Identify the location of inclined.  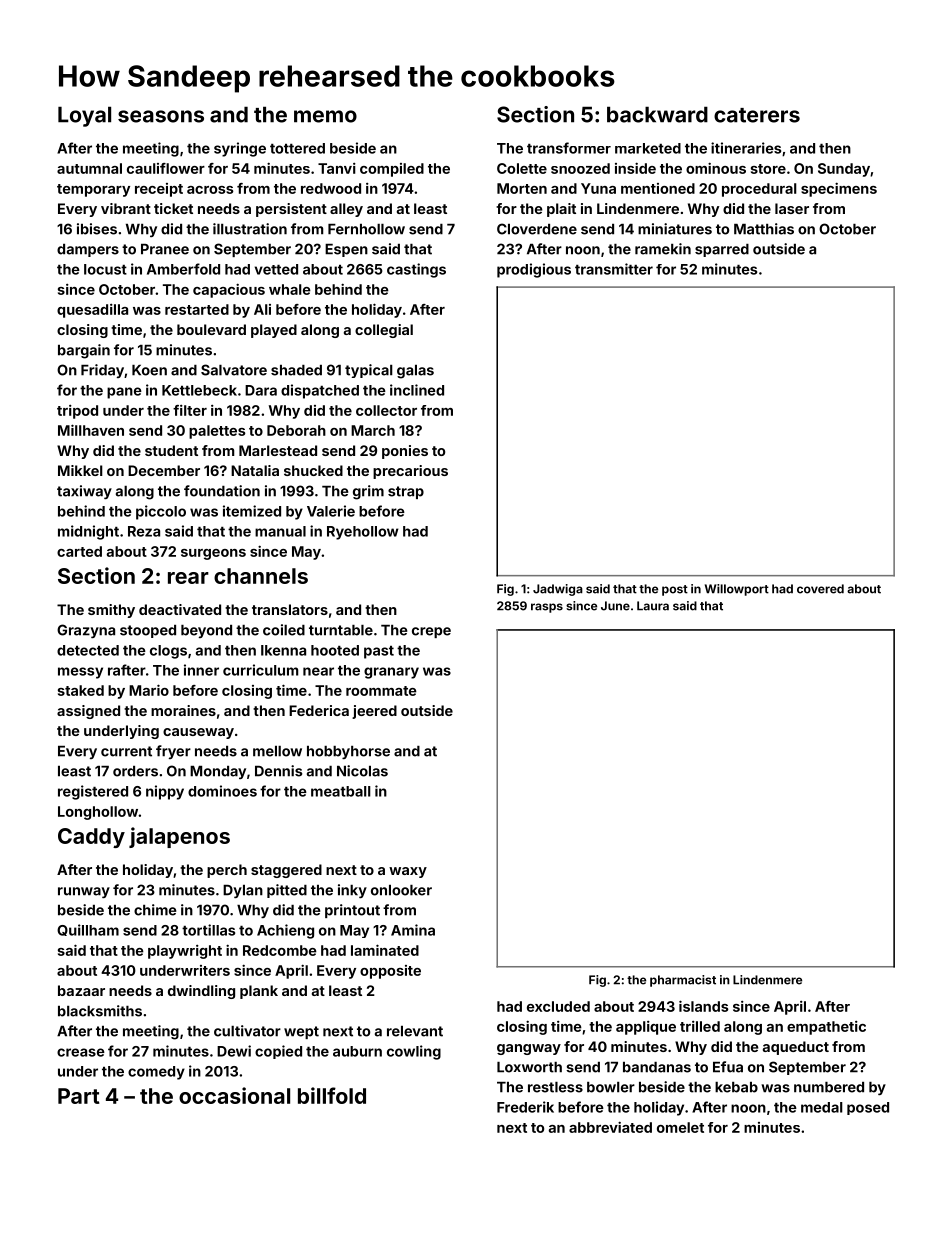
(417, 390).
